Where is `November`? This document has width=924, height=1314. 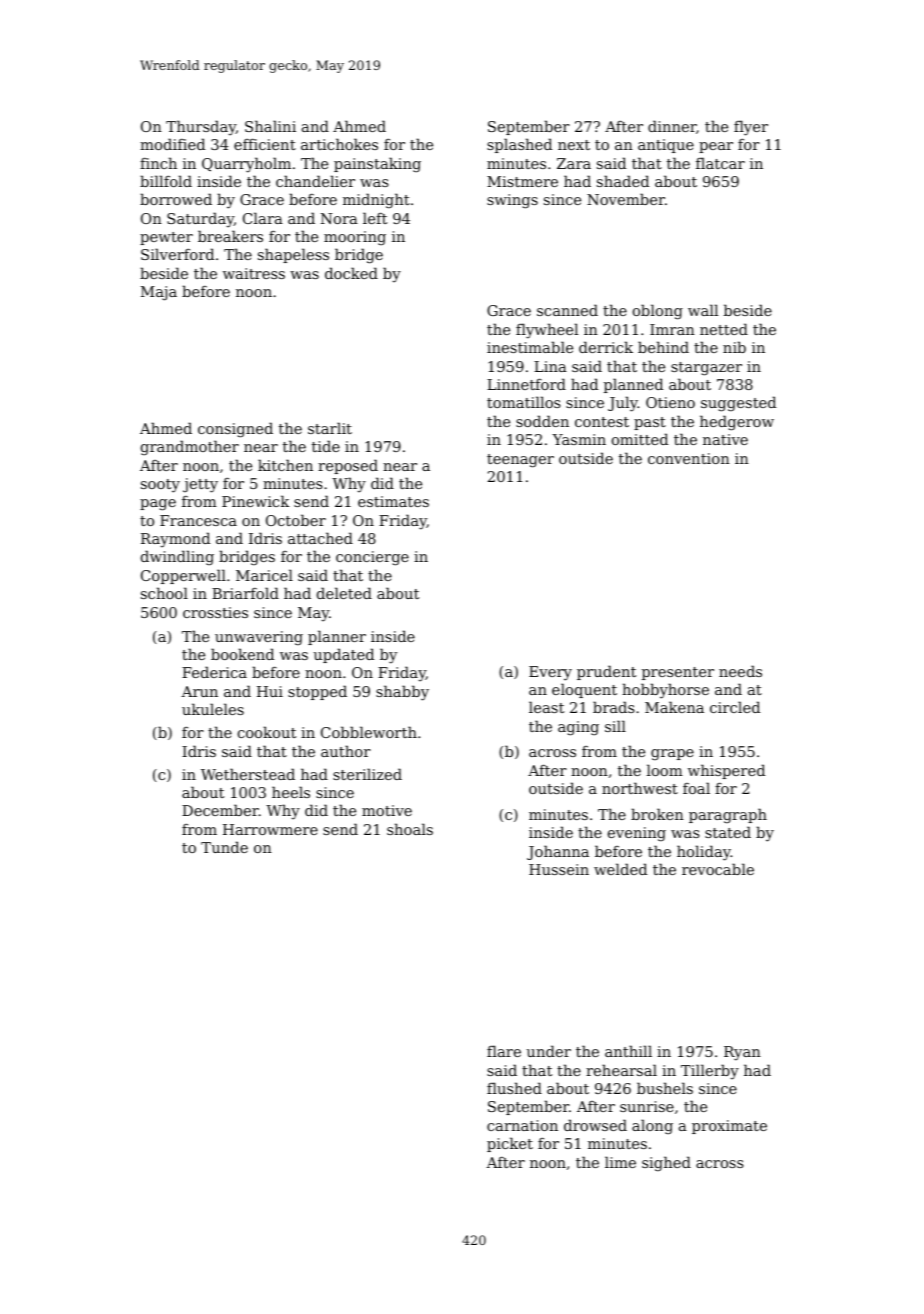
November is located at coordinates (626, 199).
